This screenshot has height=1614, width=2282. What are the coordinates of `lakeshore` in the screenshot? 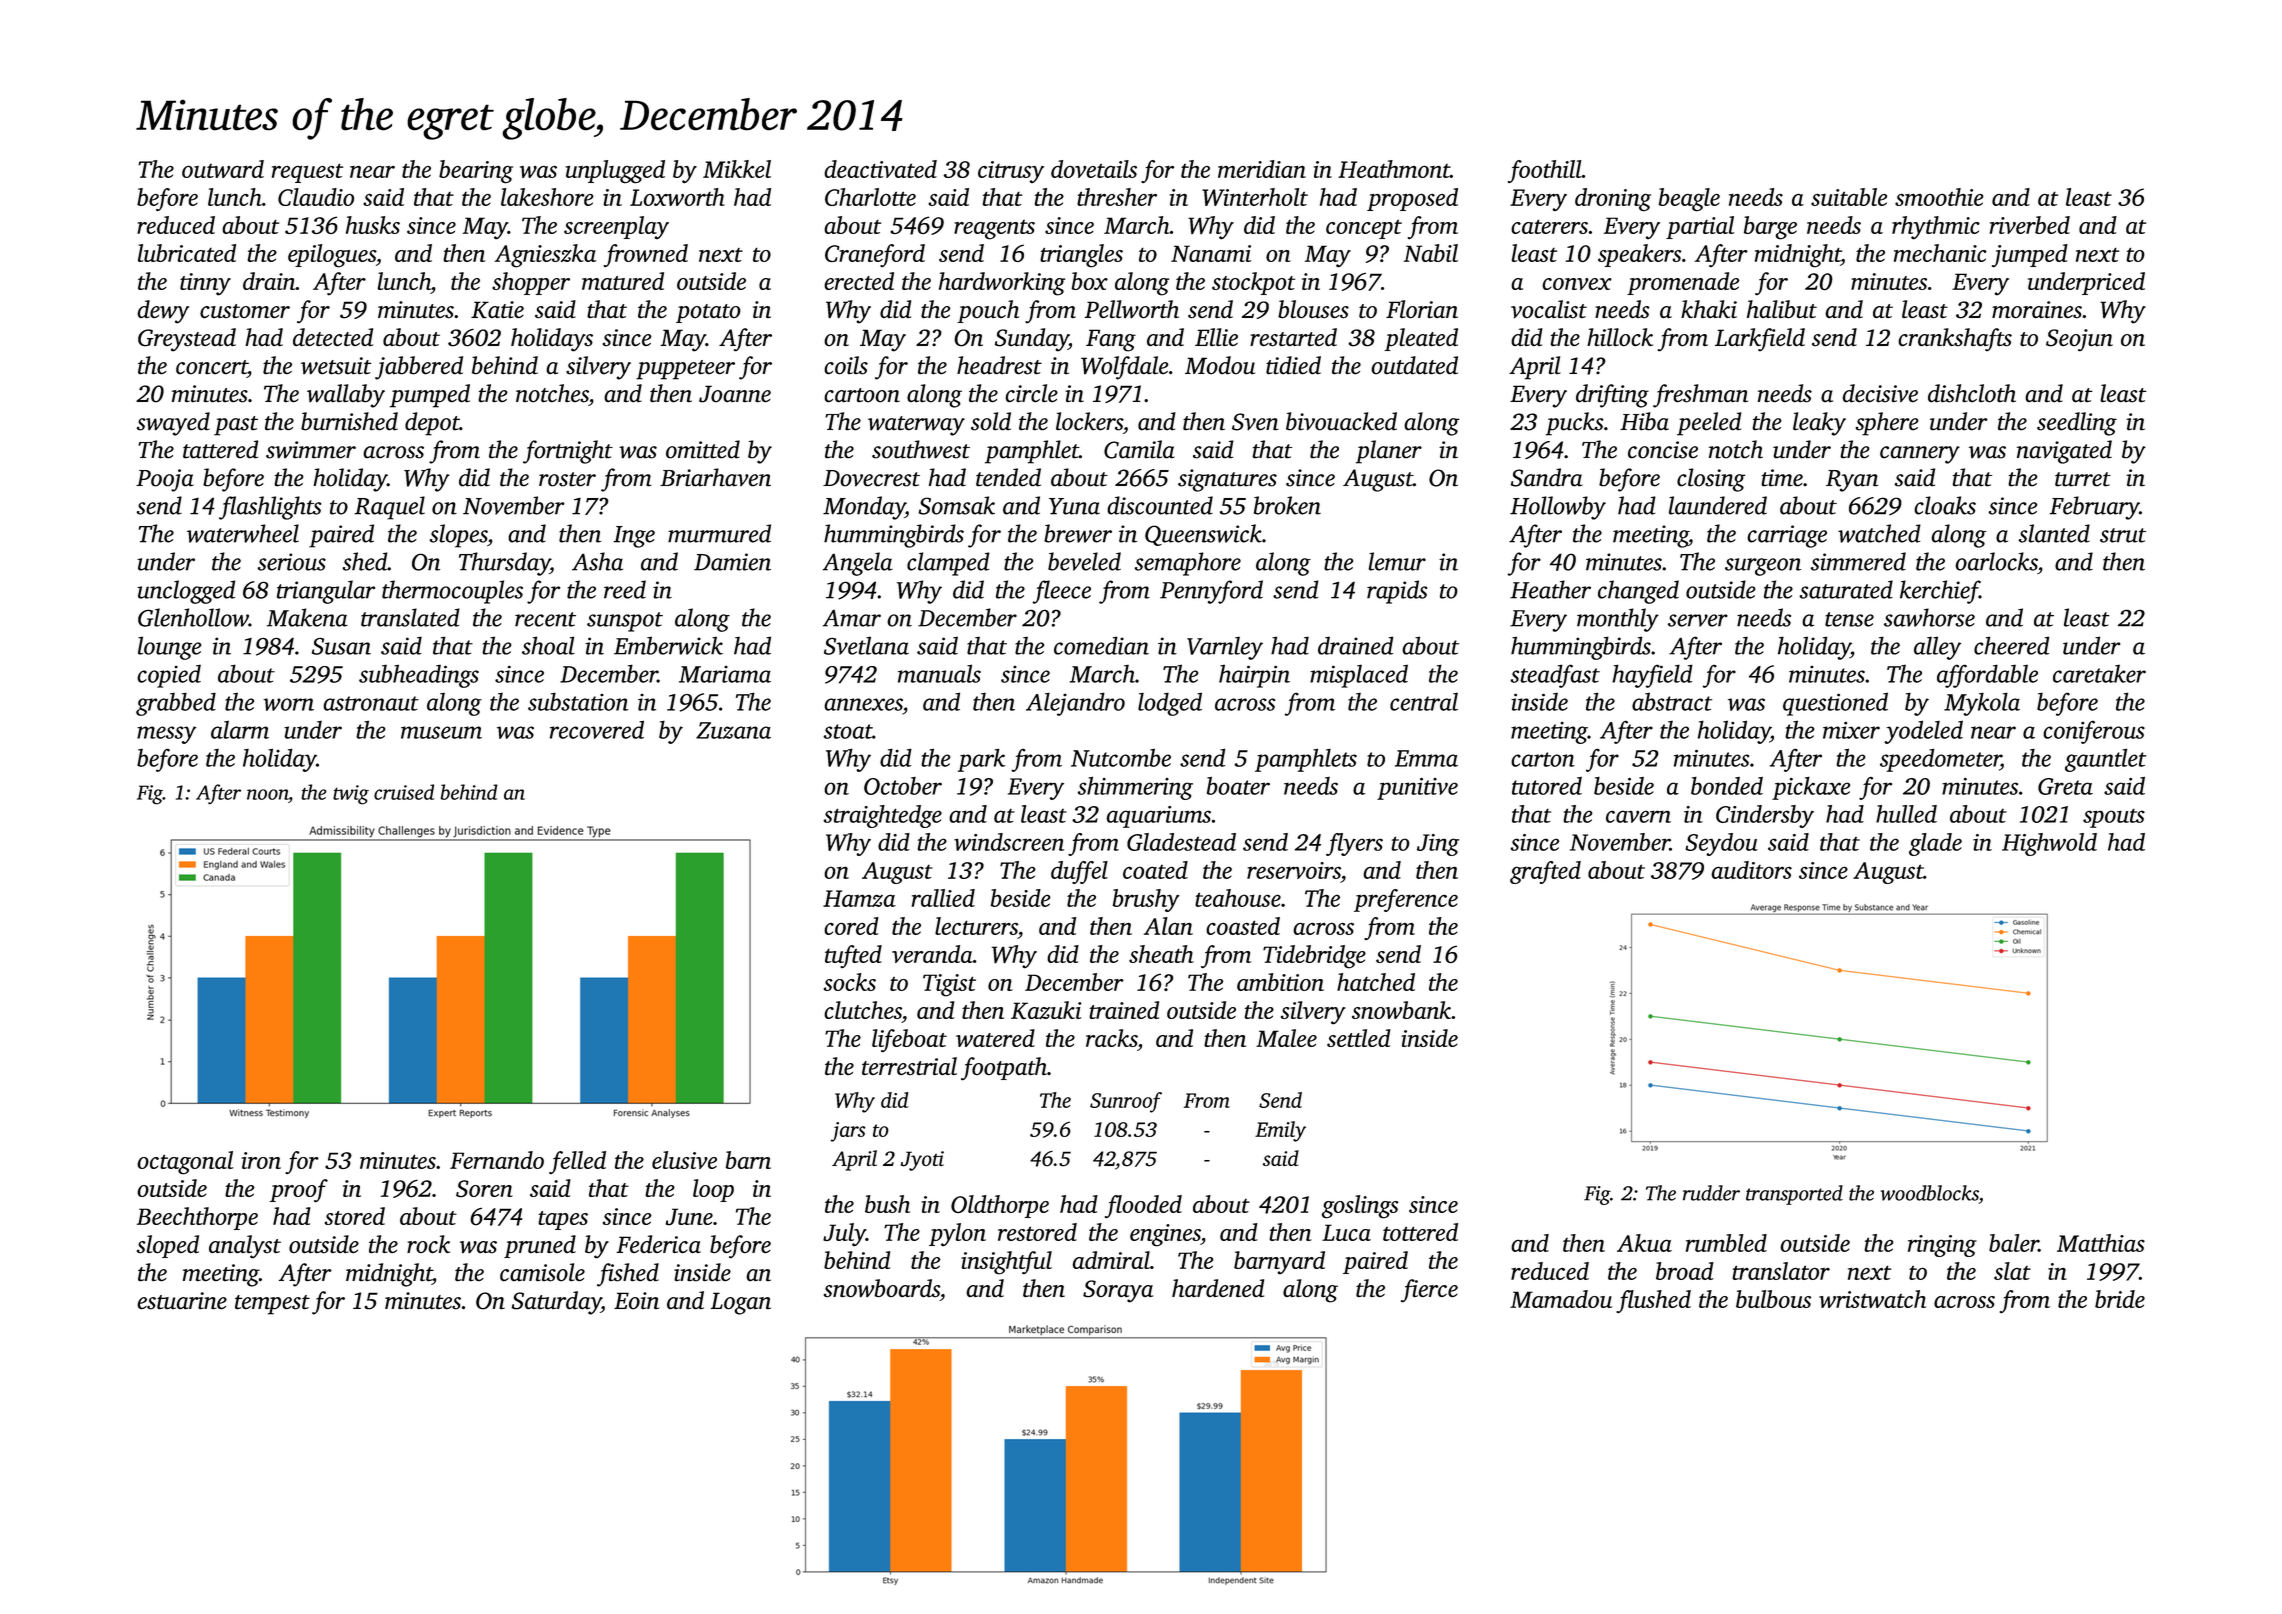 It's located at (547, 197).
